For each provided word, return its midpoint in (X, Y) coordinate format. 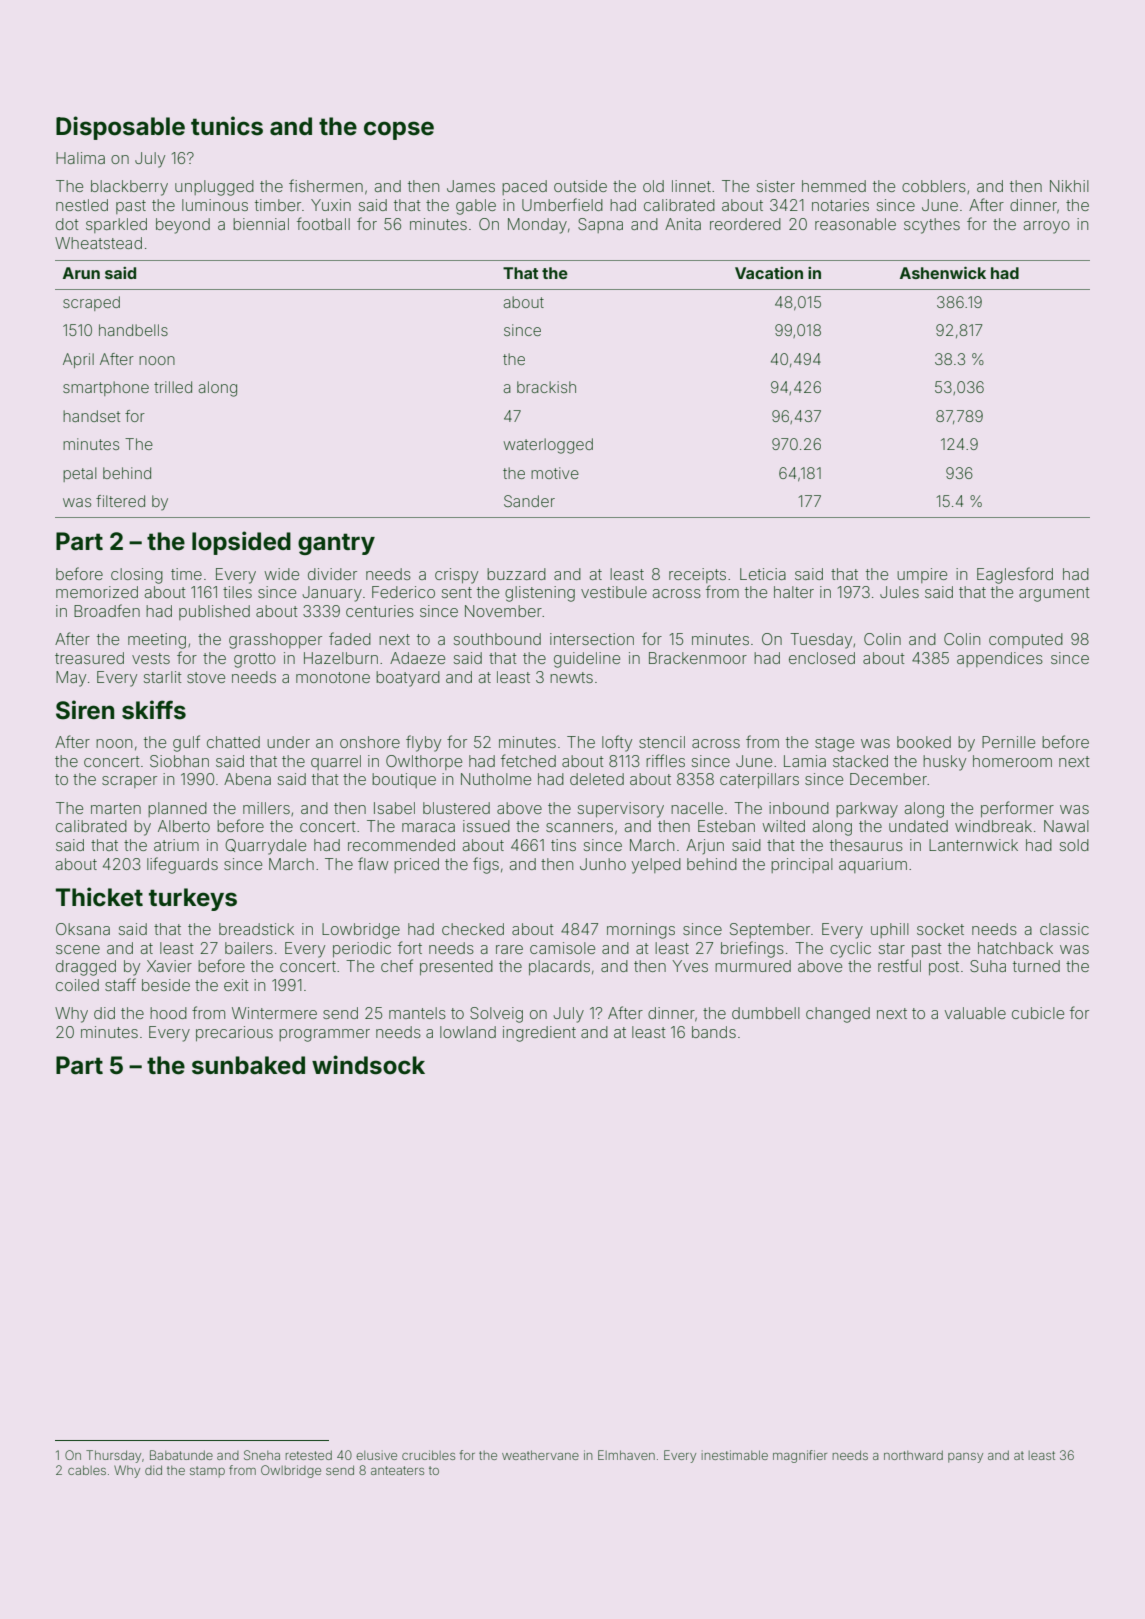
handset (91, 416)
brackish (546, 387)
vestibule (614, 592)
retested (309, 1455)
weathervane (540, 1455)
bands (714, 1032)
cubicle (1038, 1013)
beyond (183, 226)
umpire (922, 575)
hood (168, 1013)
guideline (587, 660)
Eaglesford (1015, 575)
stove (206, 677)
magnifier (800, 1456)
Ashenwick (943, 273)
